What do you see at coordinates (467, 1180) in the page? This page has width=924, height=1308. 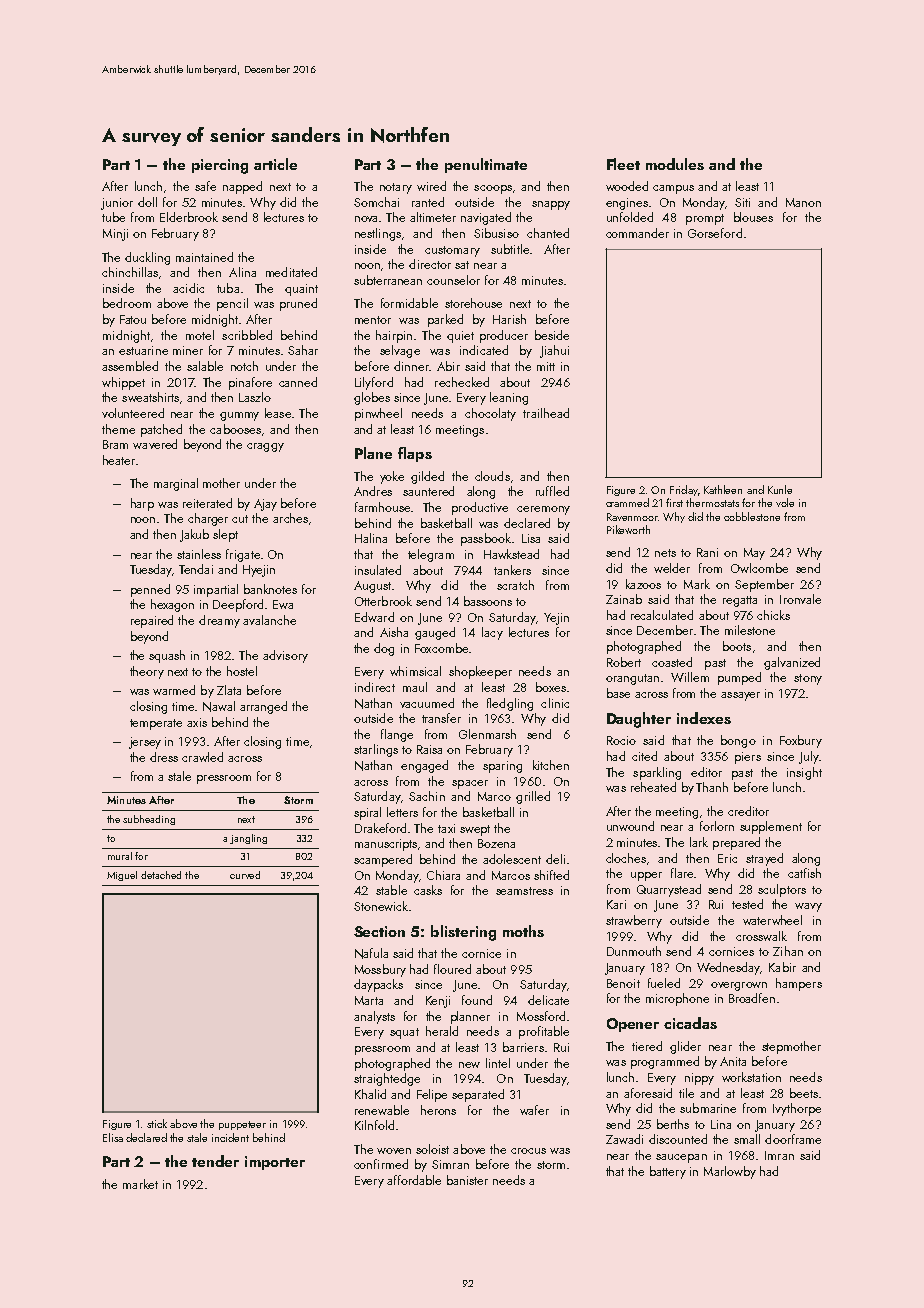 I see `banister` at bounding box center [467, 1180].
